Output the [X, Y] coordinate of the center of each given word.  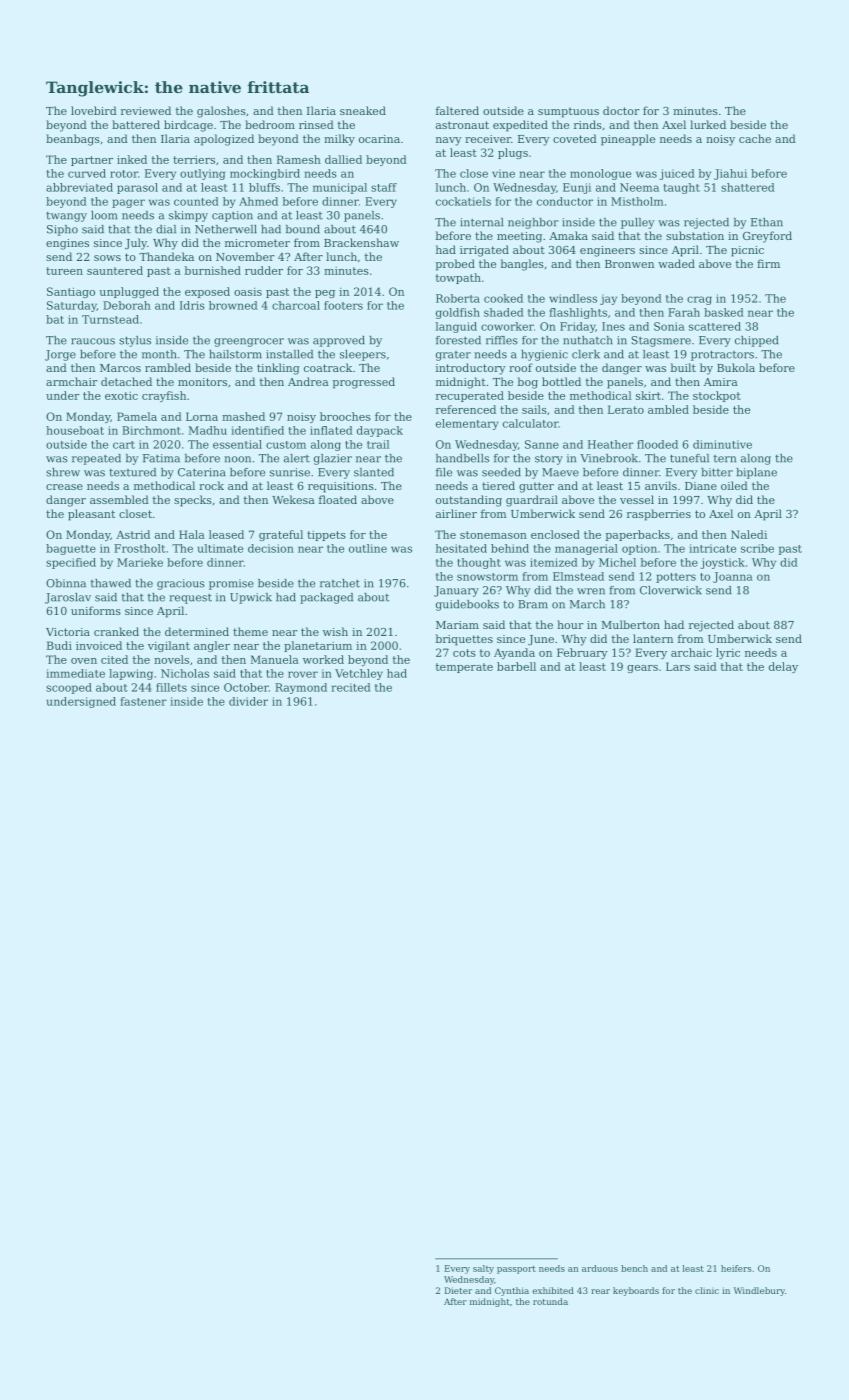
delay [783, 667]
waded [676, 263]
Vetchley [359, 674]
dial [166, 229]
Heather [611, 444]
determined [197, 631]
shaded [504, 312]
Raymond [301, 688]
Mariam [457, 625]
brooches [345, 416]
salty [483, 1269]
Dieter [458, 1290]
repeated [96, 459]
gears [642, 669]
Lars [678, 666]
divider [248, 701]
